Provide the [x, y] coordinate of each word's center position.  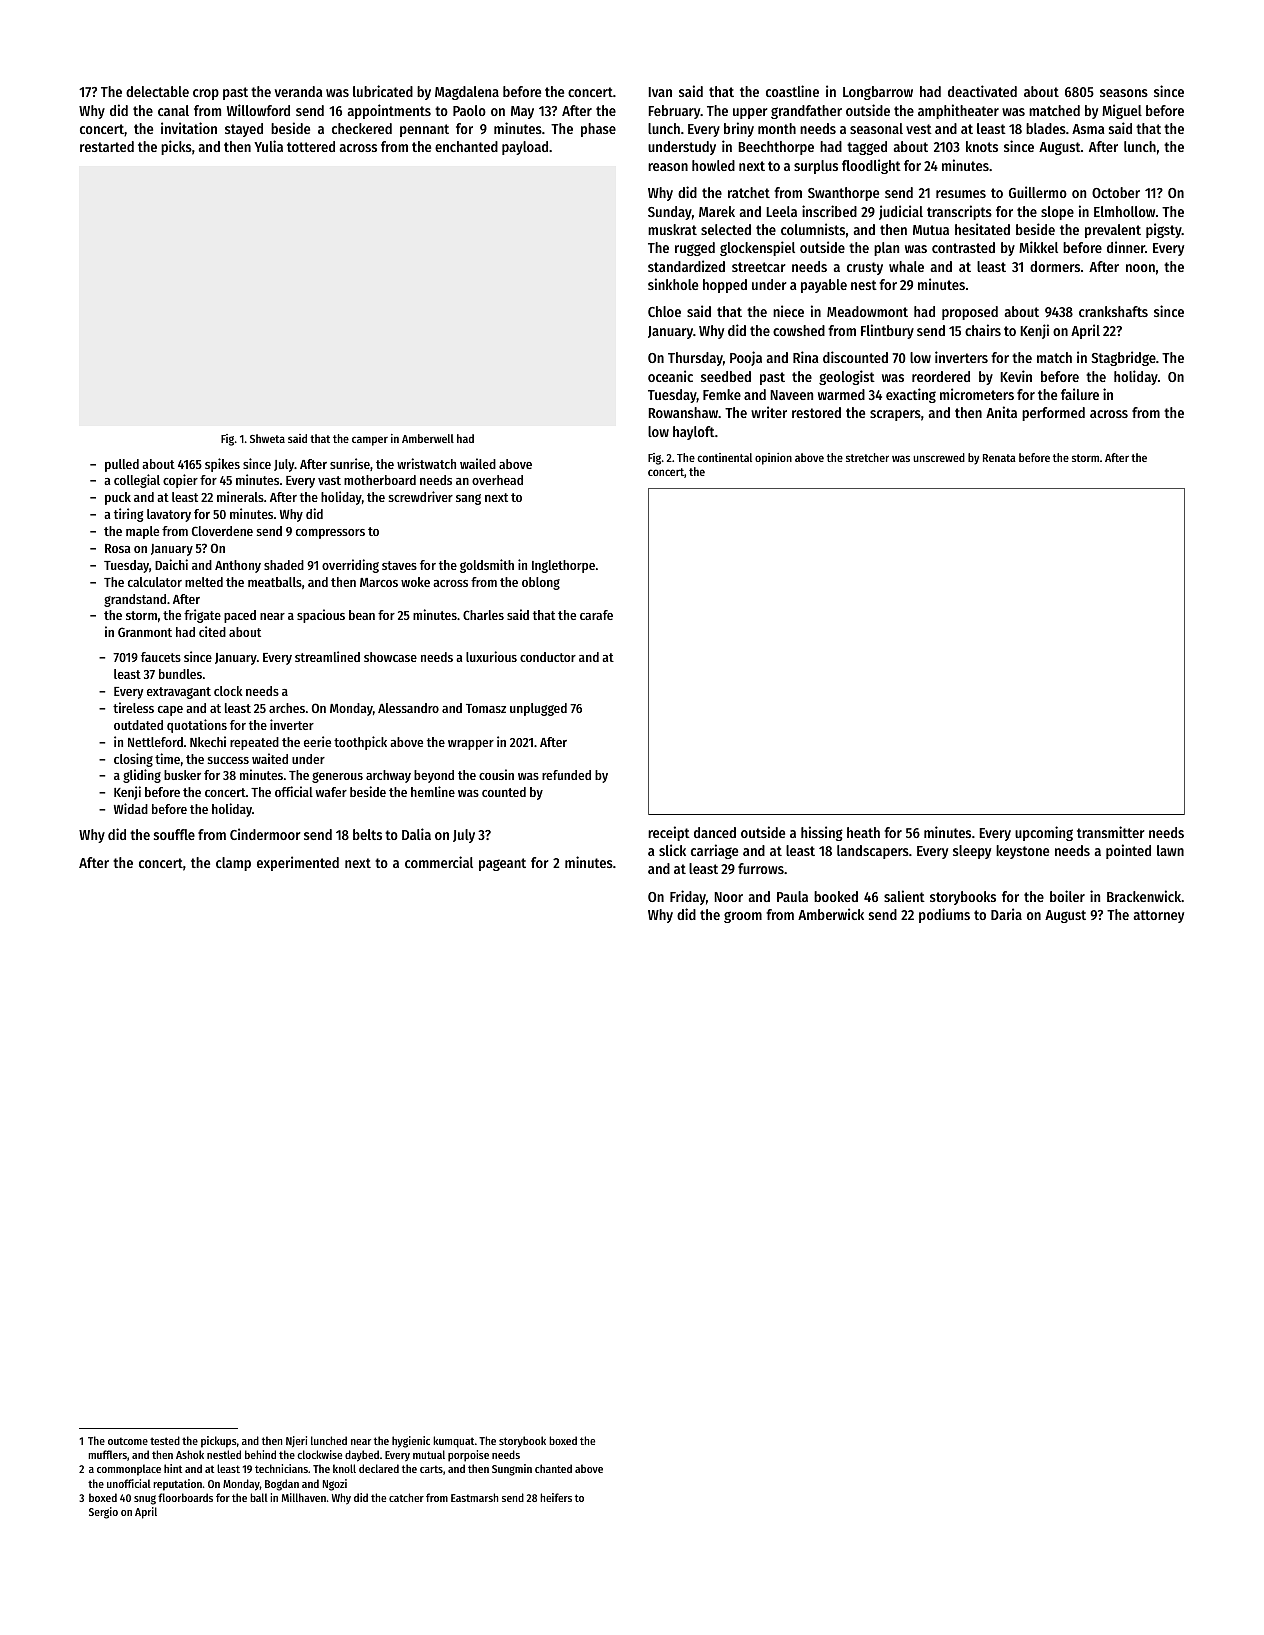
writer [769, 412]
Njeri [296, 1441]
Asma [1088, 129]
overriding [350, 566]
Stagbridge [1123, 358]
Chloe [664, 311]
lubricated [383, 91]
